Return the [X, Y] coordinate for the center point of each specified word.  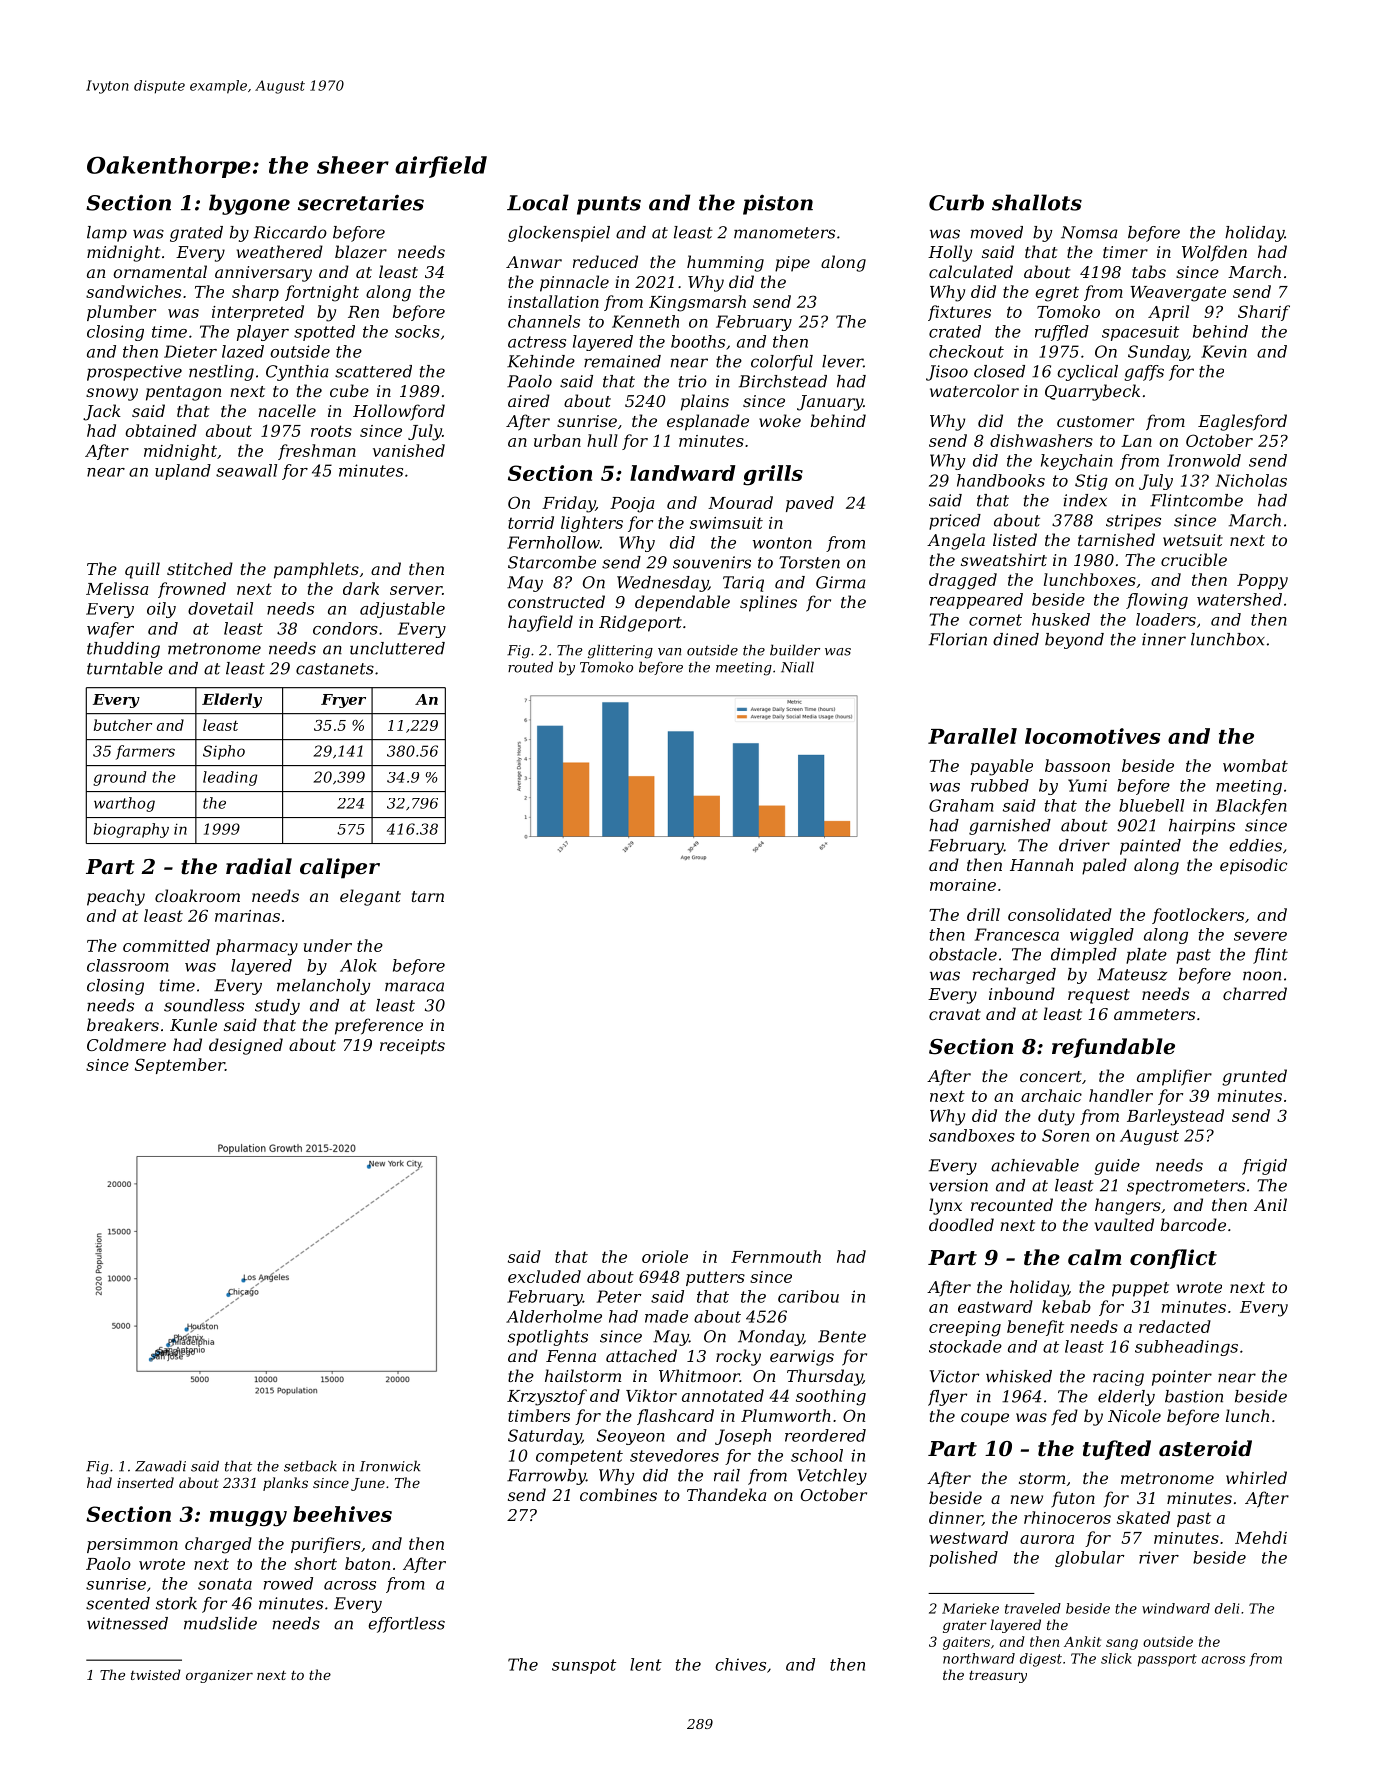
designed [246, 1046]
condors [345, 628]
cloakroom [197, 895]
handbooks [1001, 480]
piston [778, 204]
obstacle [963, 954]
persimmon [132, 1545]
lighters [592, 524]
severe [1260, 936]
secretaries [361, 202]
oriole [665, 1256]
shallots [1037, 202]
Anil [1270, 1204]
